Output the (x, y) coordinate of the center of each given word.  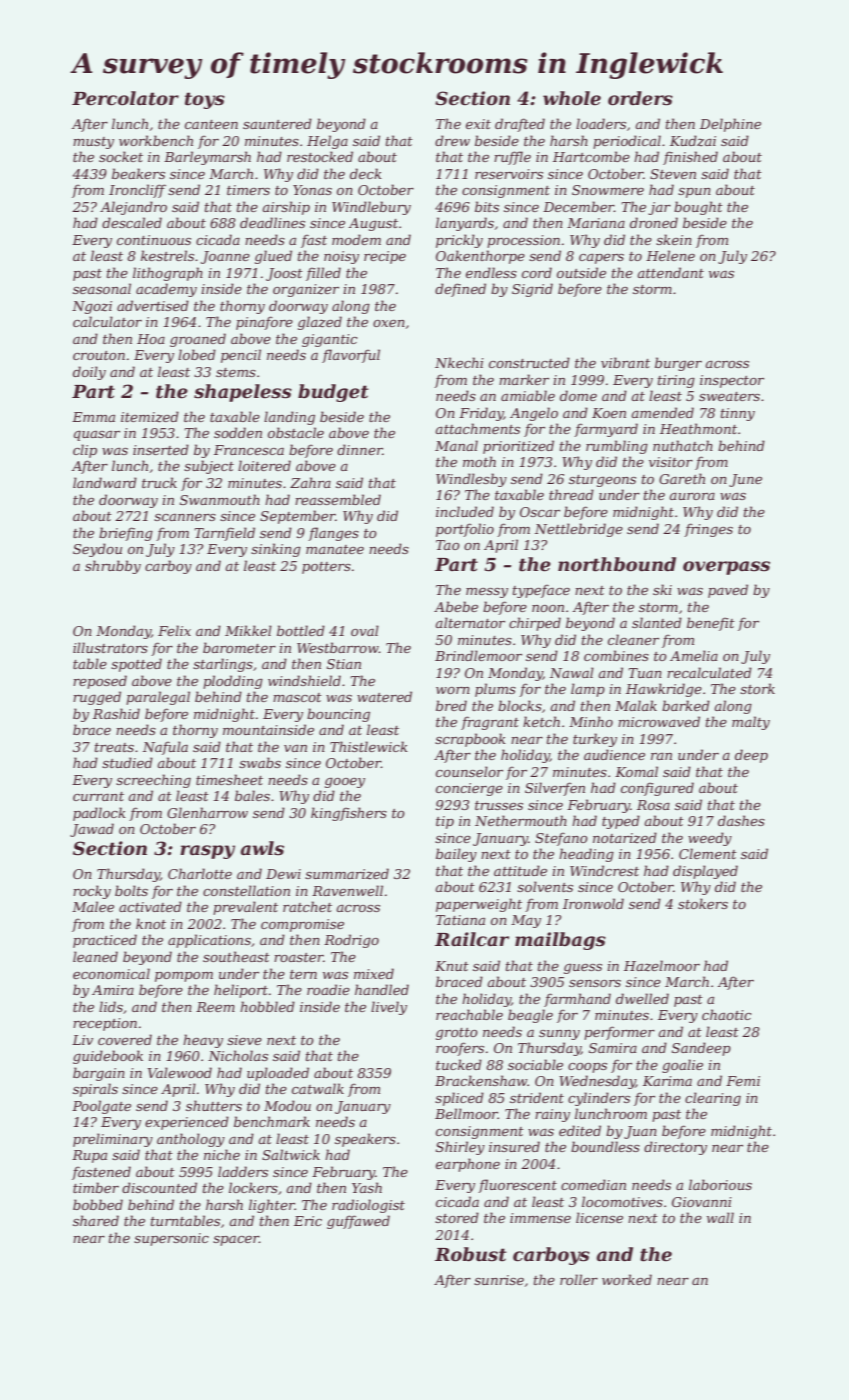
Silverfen (555, 789)
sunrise (499, 1280)
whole (572, 98)
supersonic (171, 1239)
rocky (92, 892)
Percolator (125, 98)
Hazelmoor (662, 966)
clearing (713, 1099)
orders (640, 98)
